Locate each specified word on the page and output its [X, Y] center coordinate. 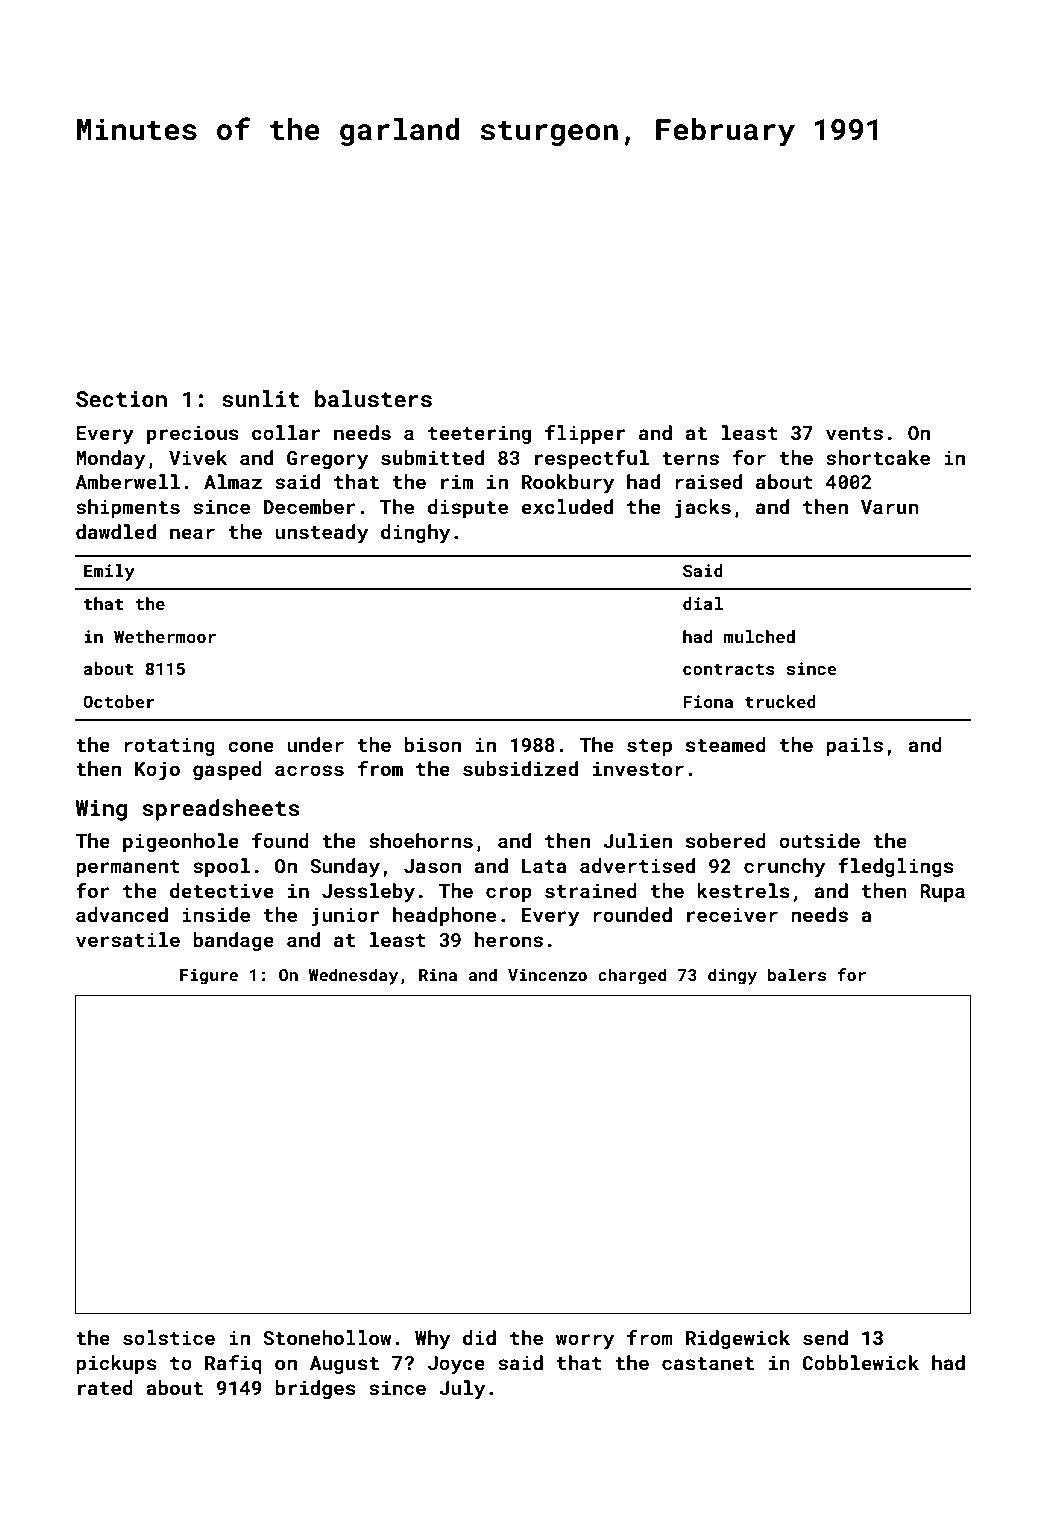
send [825, 1337]
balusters [373, 398]
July [462, 1389]
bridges [315, 1389]
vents [854, 433]
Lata [544, 866]
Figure [209, 977]
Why [432, 1339]
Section [121, 399]
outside [819, 840]
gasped [227, 770]
